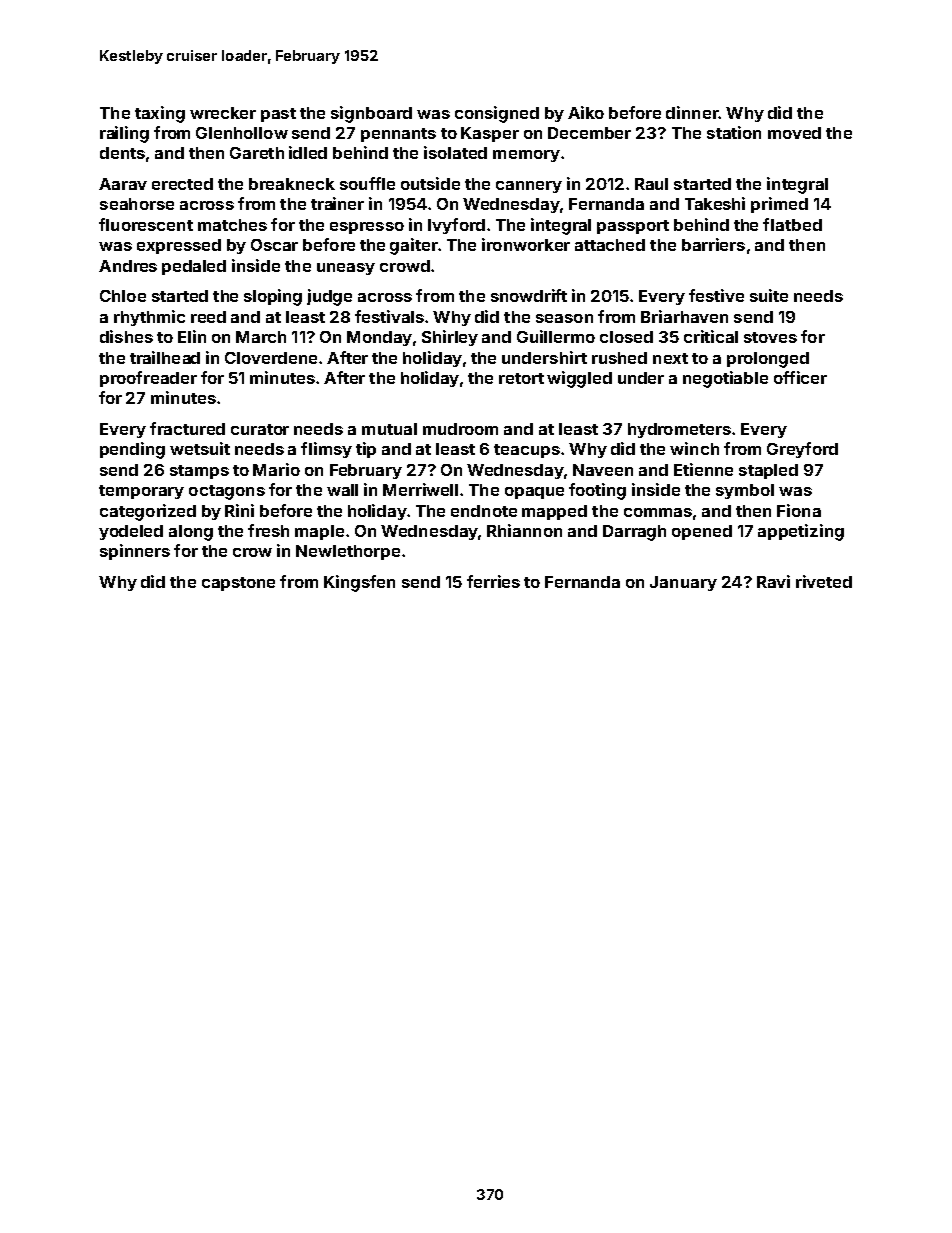 This screenshot has height=1233, width=952. What do you see at coordinates (257, 153) in the screenshot?
I see `Gareth` at bounding box center [257, 153].
